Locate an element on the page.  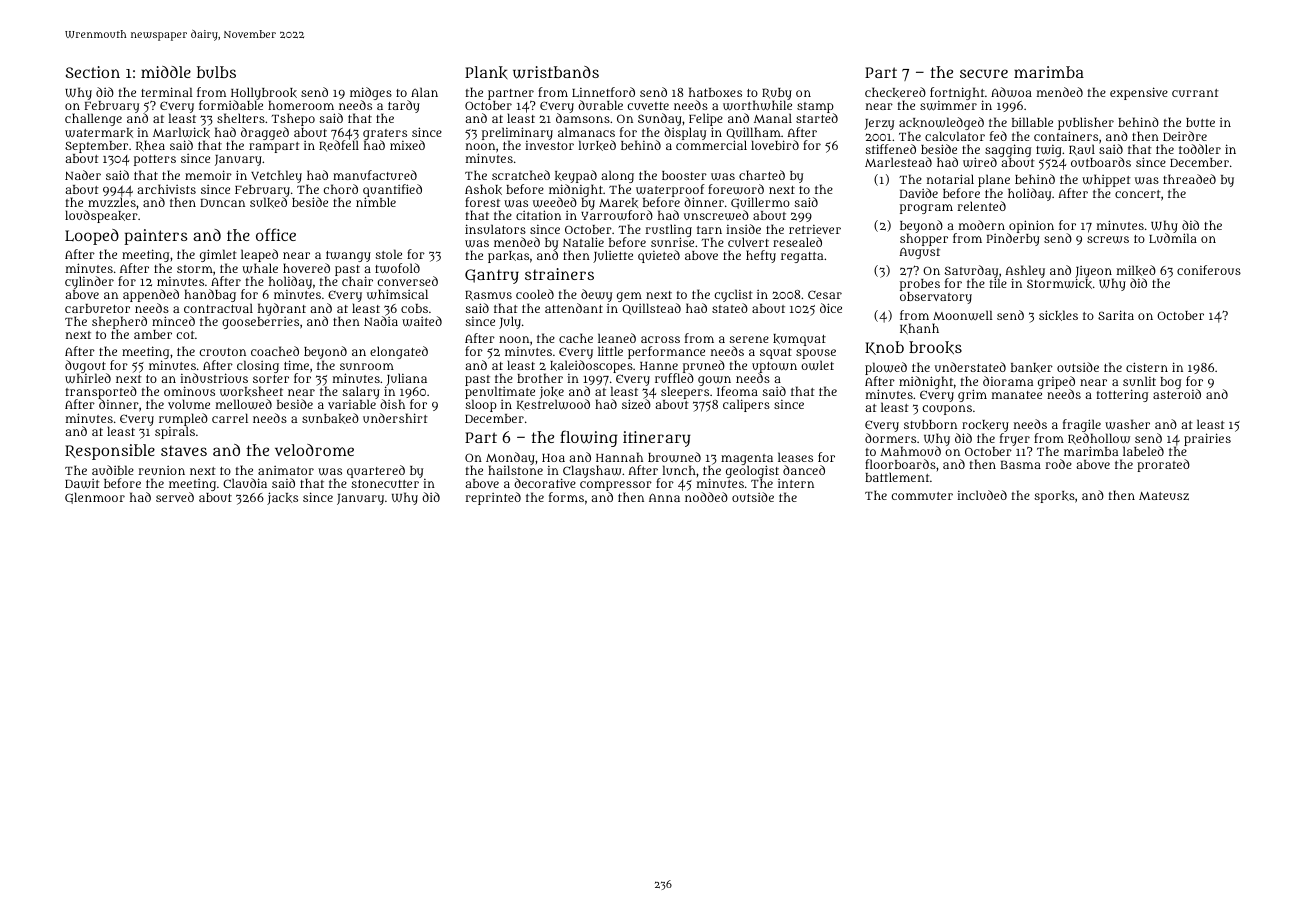
whimsical is located at coordinates (397, 294).
